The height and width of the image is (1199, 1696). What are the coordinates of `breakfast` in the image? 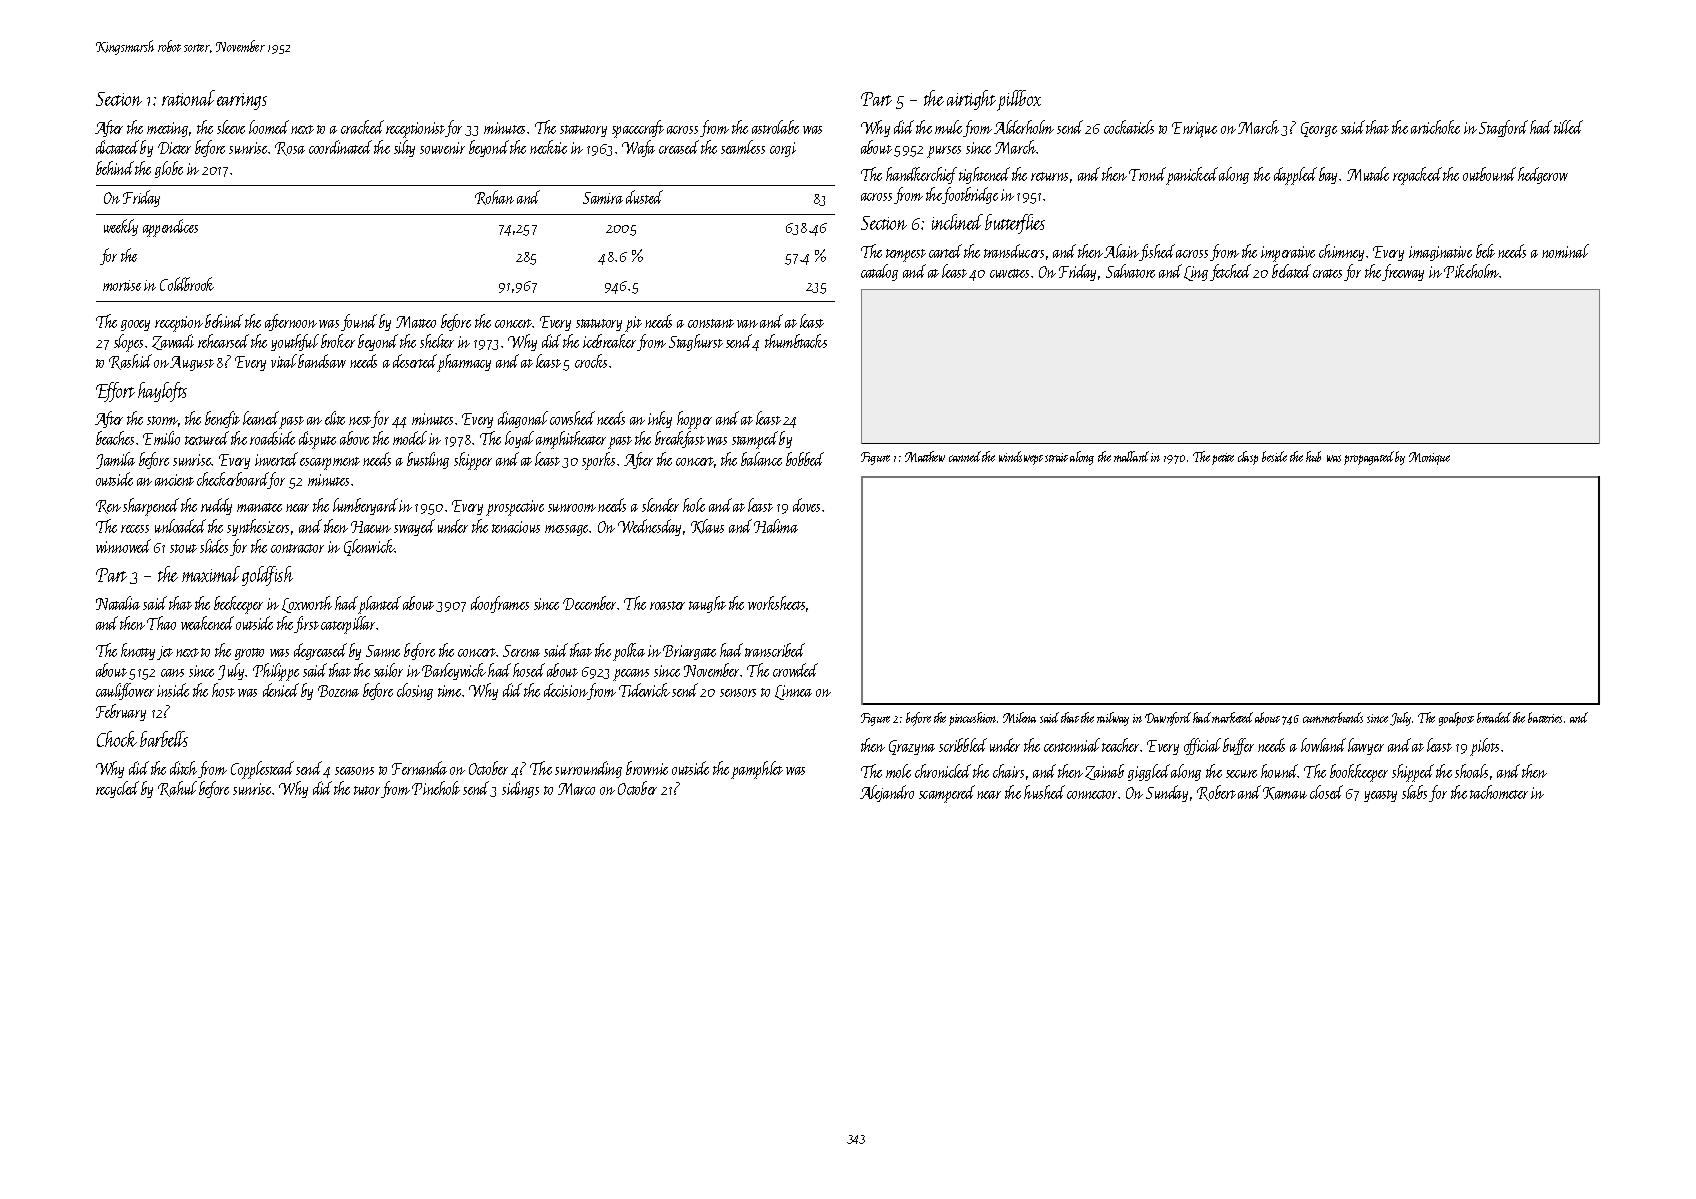 It's located at (680, 439).
